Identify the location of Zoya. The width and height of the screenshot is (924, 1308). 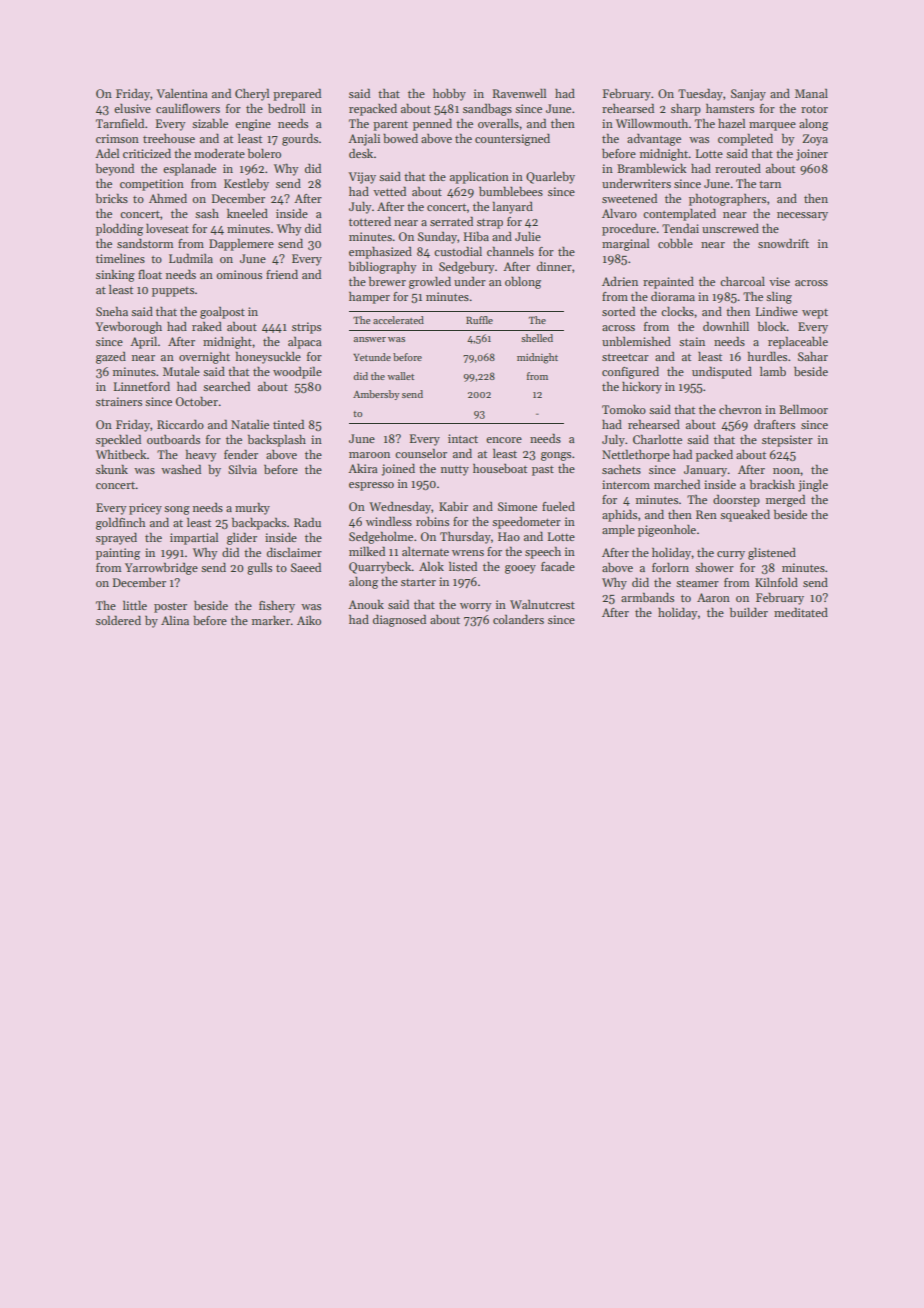
(815, 140).
